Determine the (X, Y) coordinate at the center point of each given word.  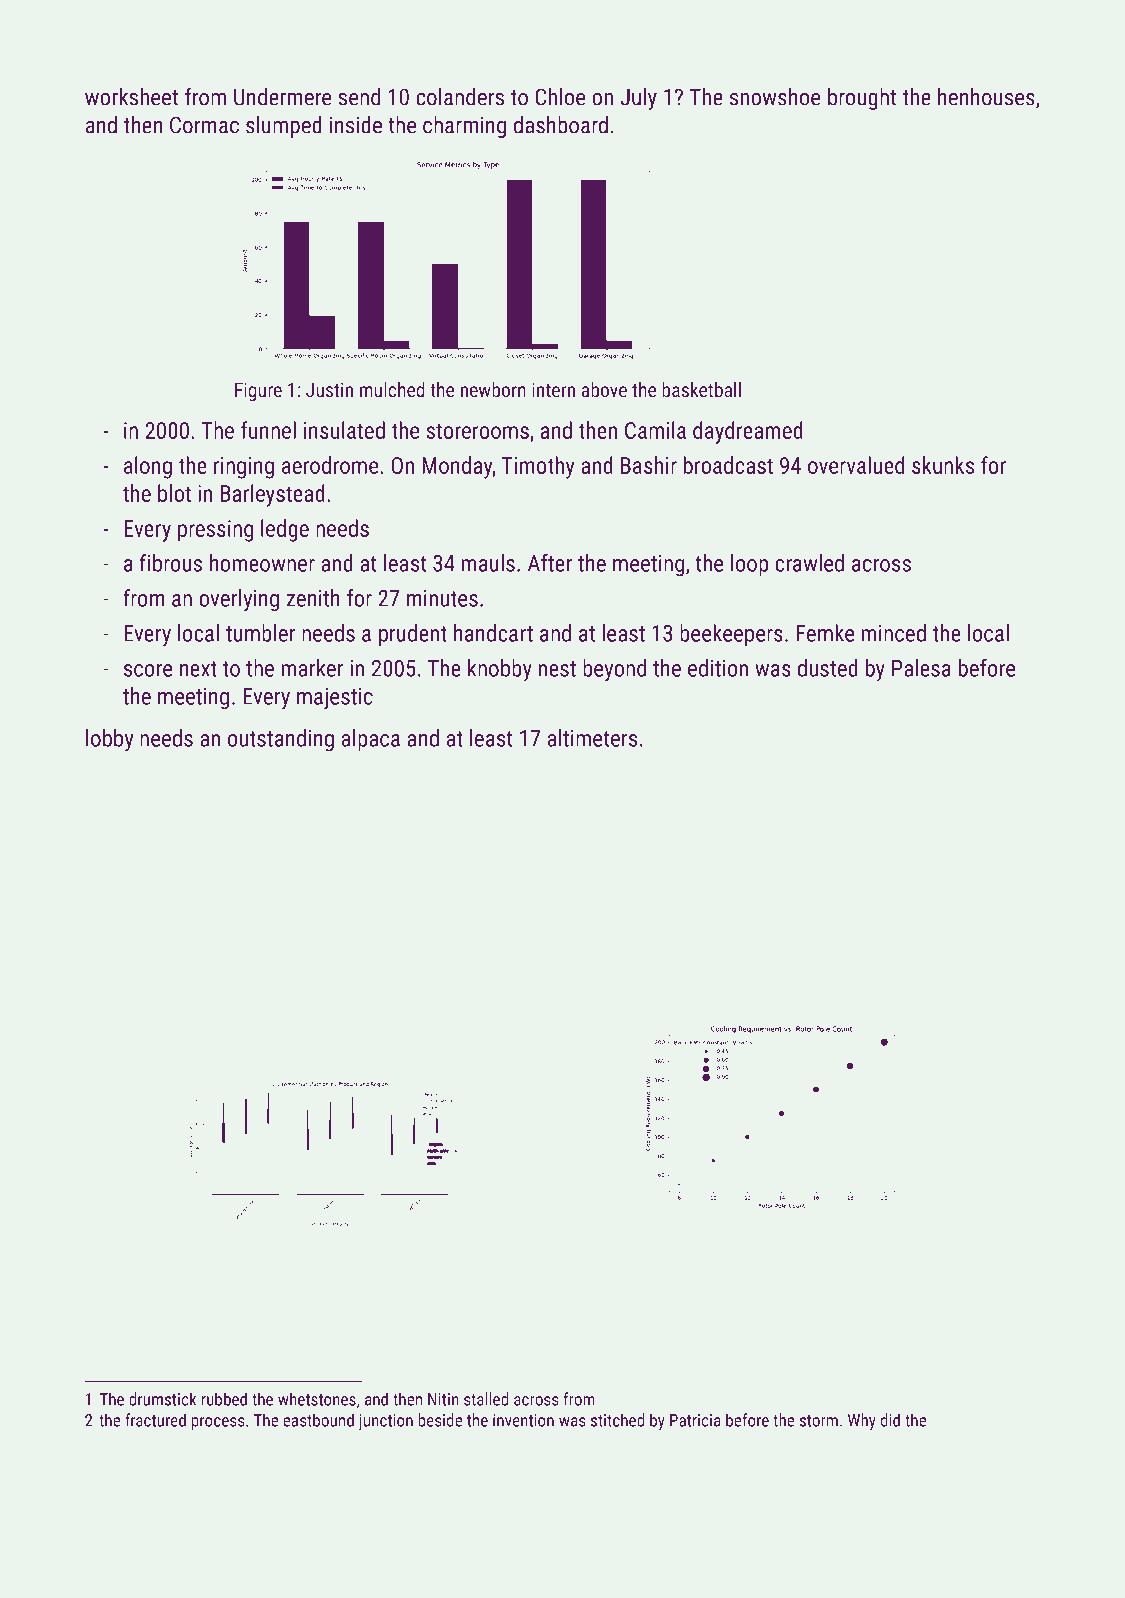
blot (174, 493)
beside (440, 1420)
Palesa (921, 668)
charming (464, 127)
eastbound (318, 1420)
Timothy (537, 467)
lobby (109, 740)
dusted (828, 668)
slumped (284, 127)
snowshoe (775, 97)
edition (718, 668)
